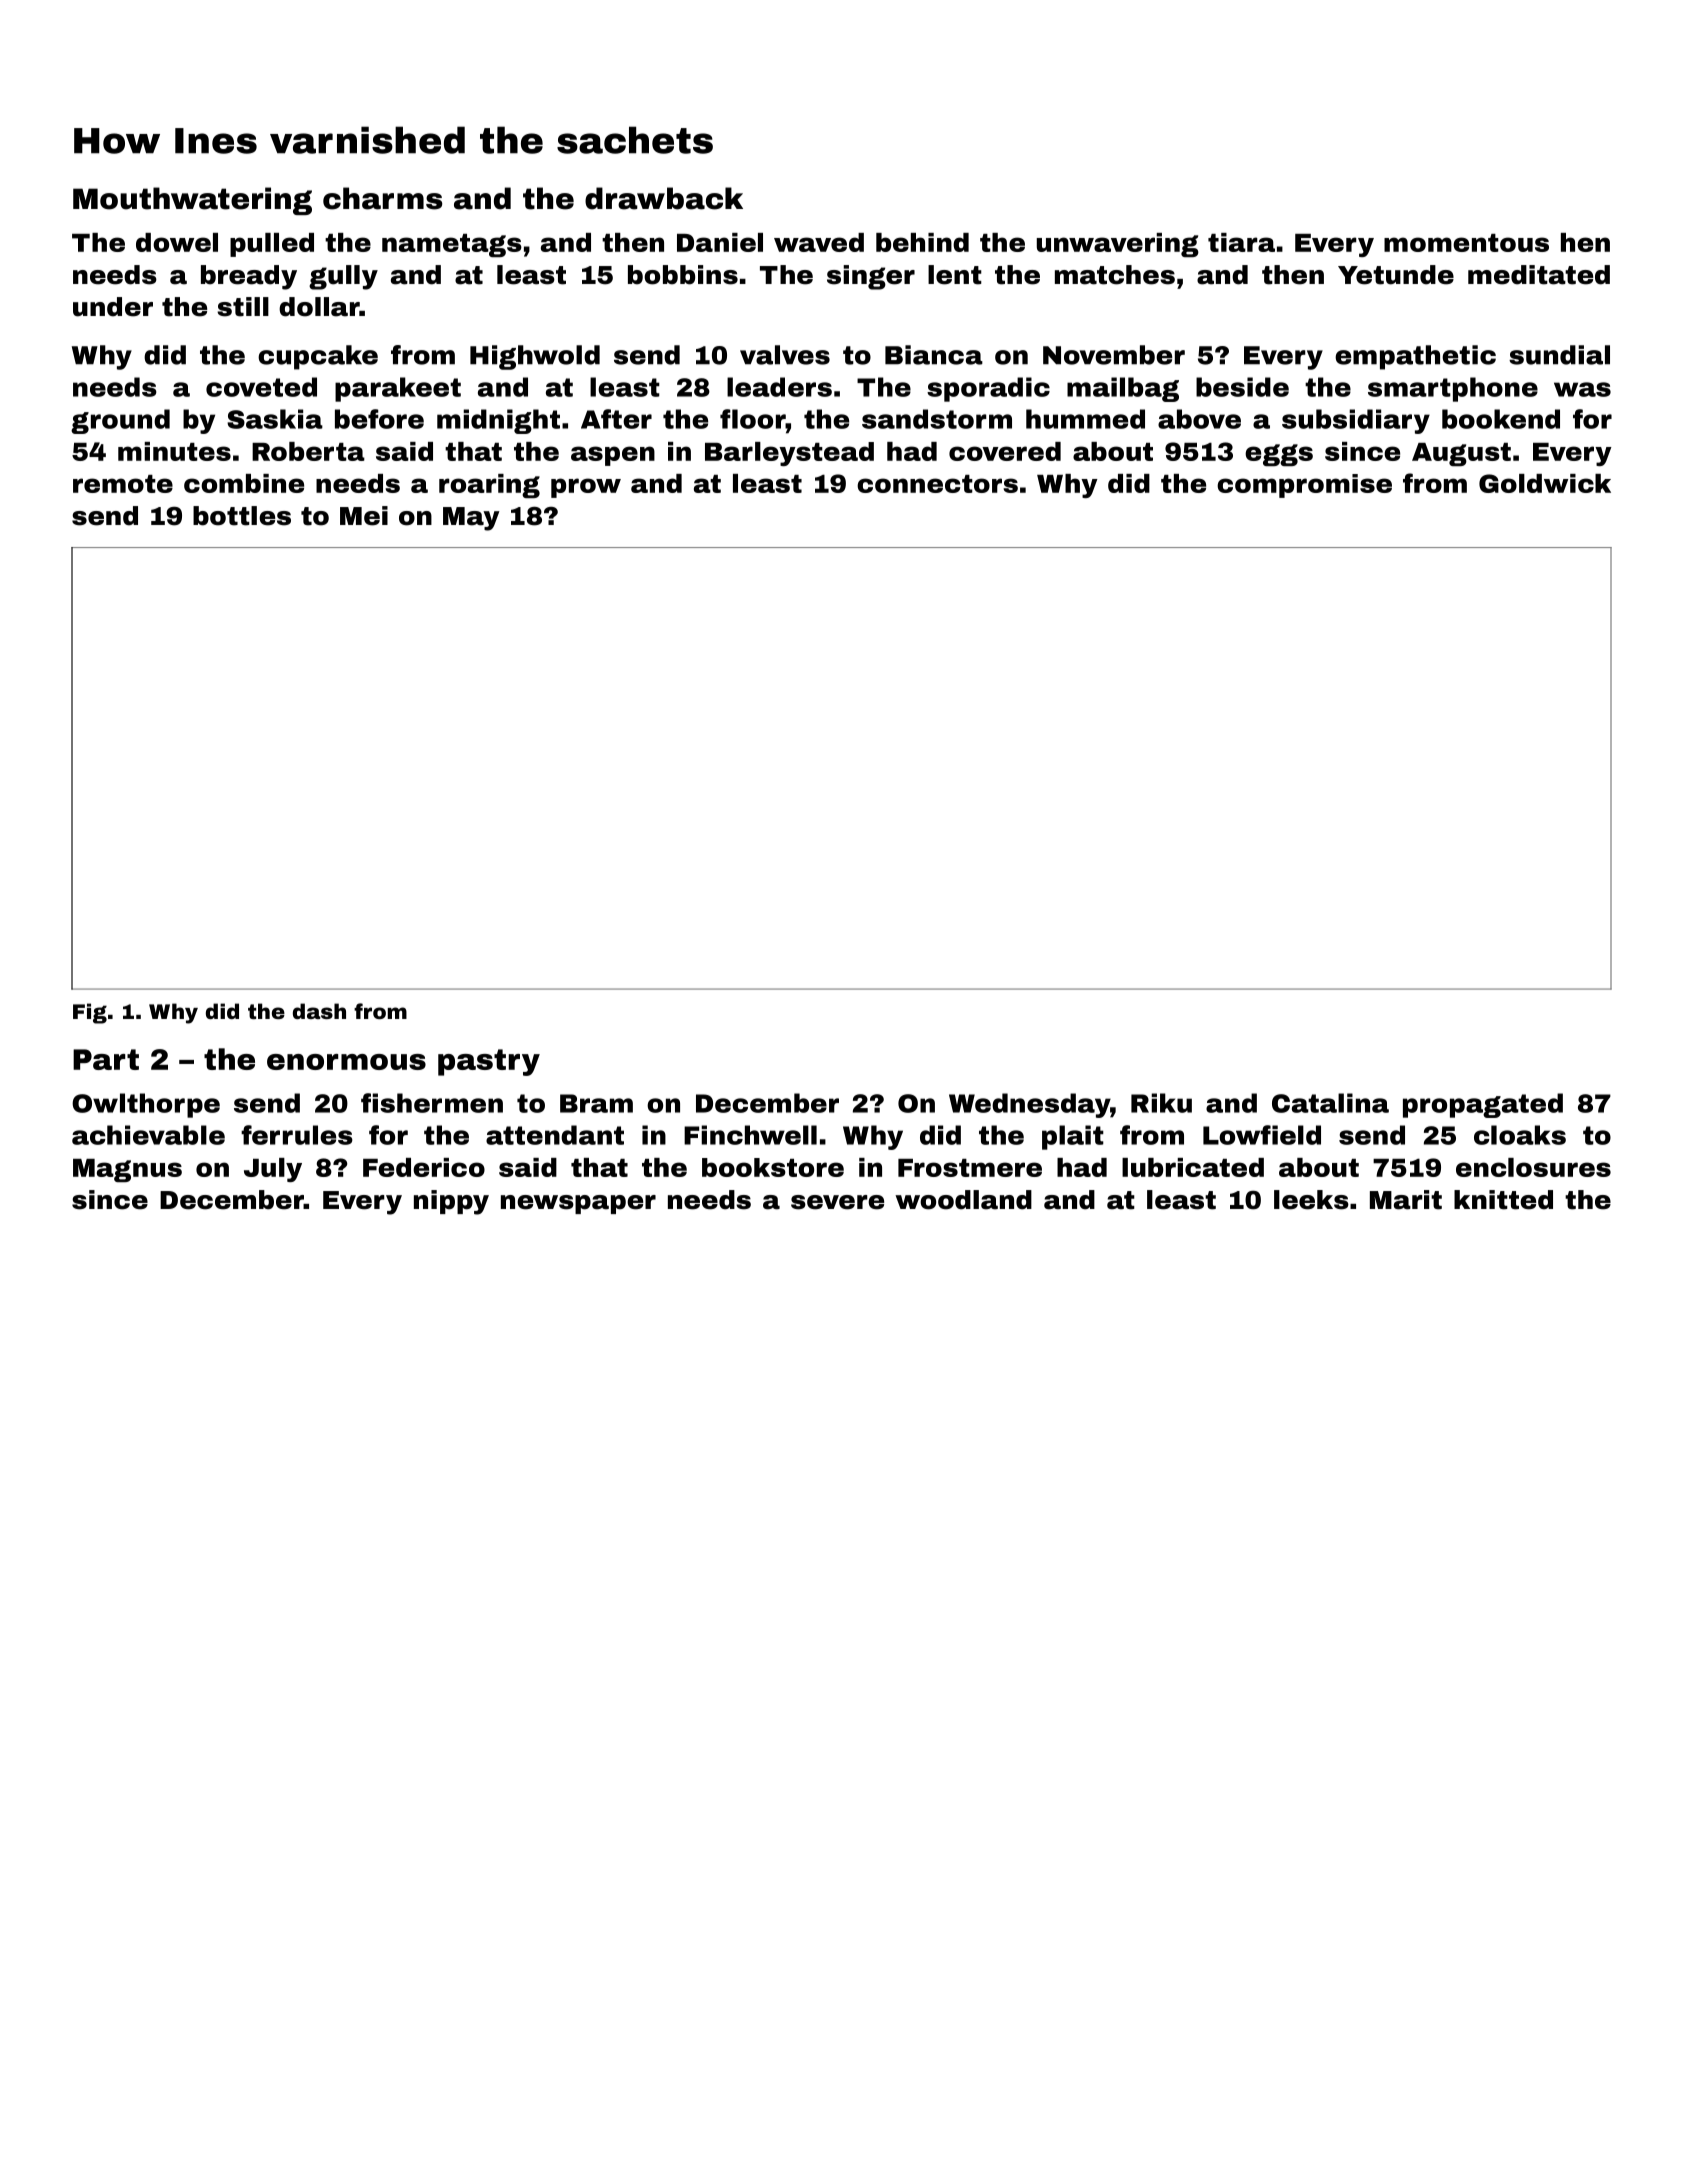  Describe the element at coordinates (871, 277) in the page. I see `singer` at that location.
